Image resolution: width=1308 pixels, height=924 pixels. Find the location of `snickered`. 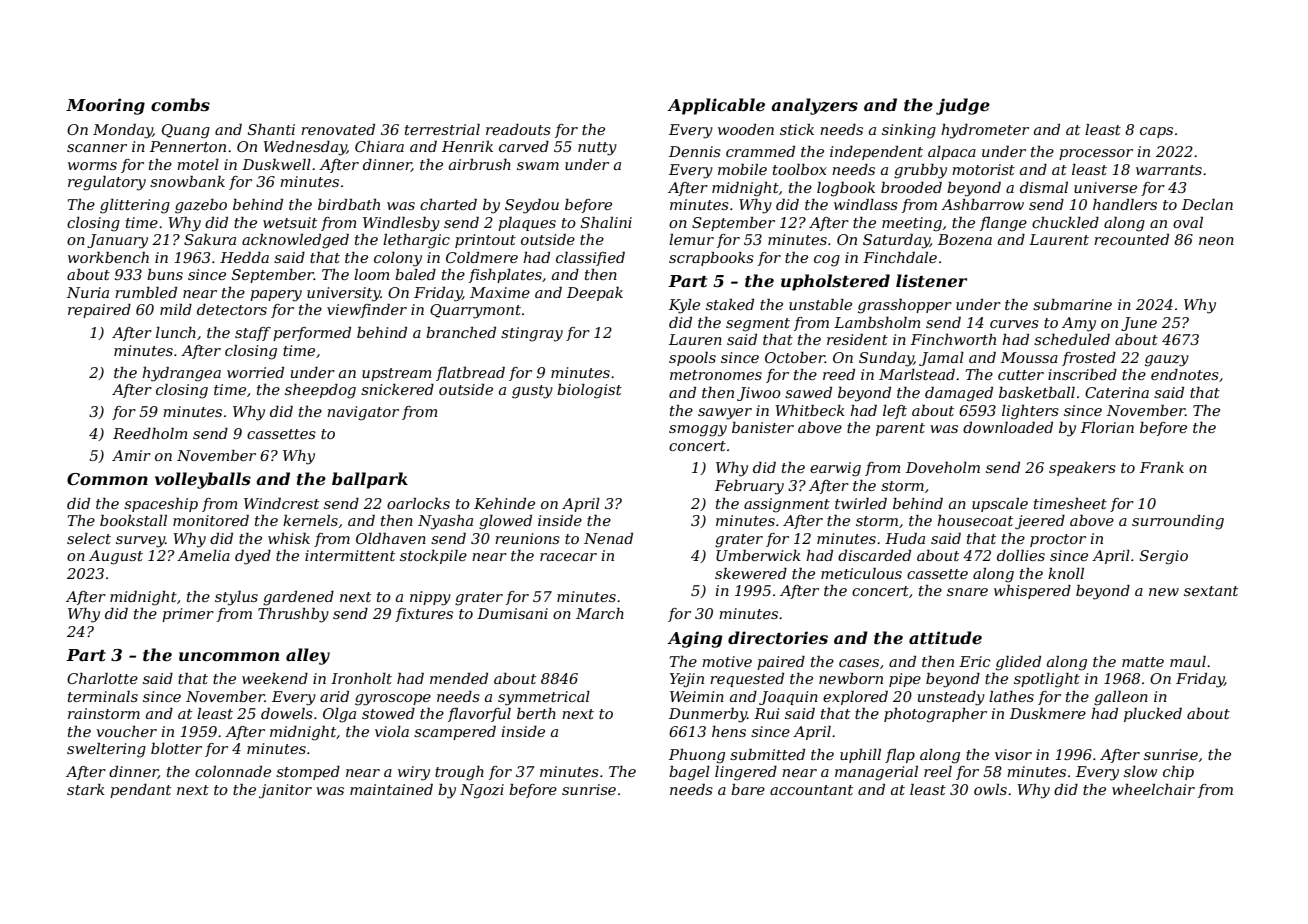

snickered is located at coordinates (397, 389).
